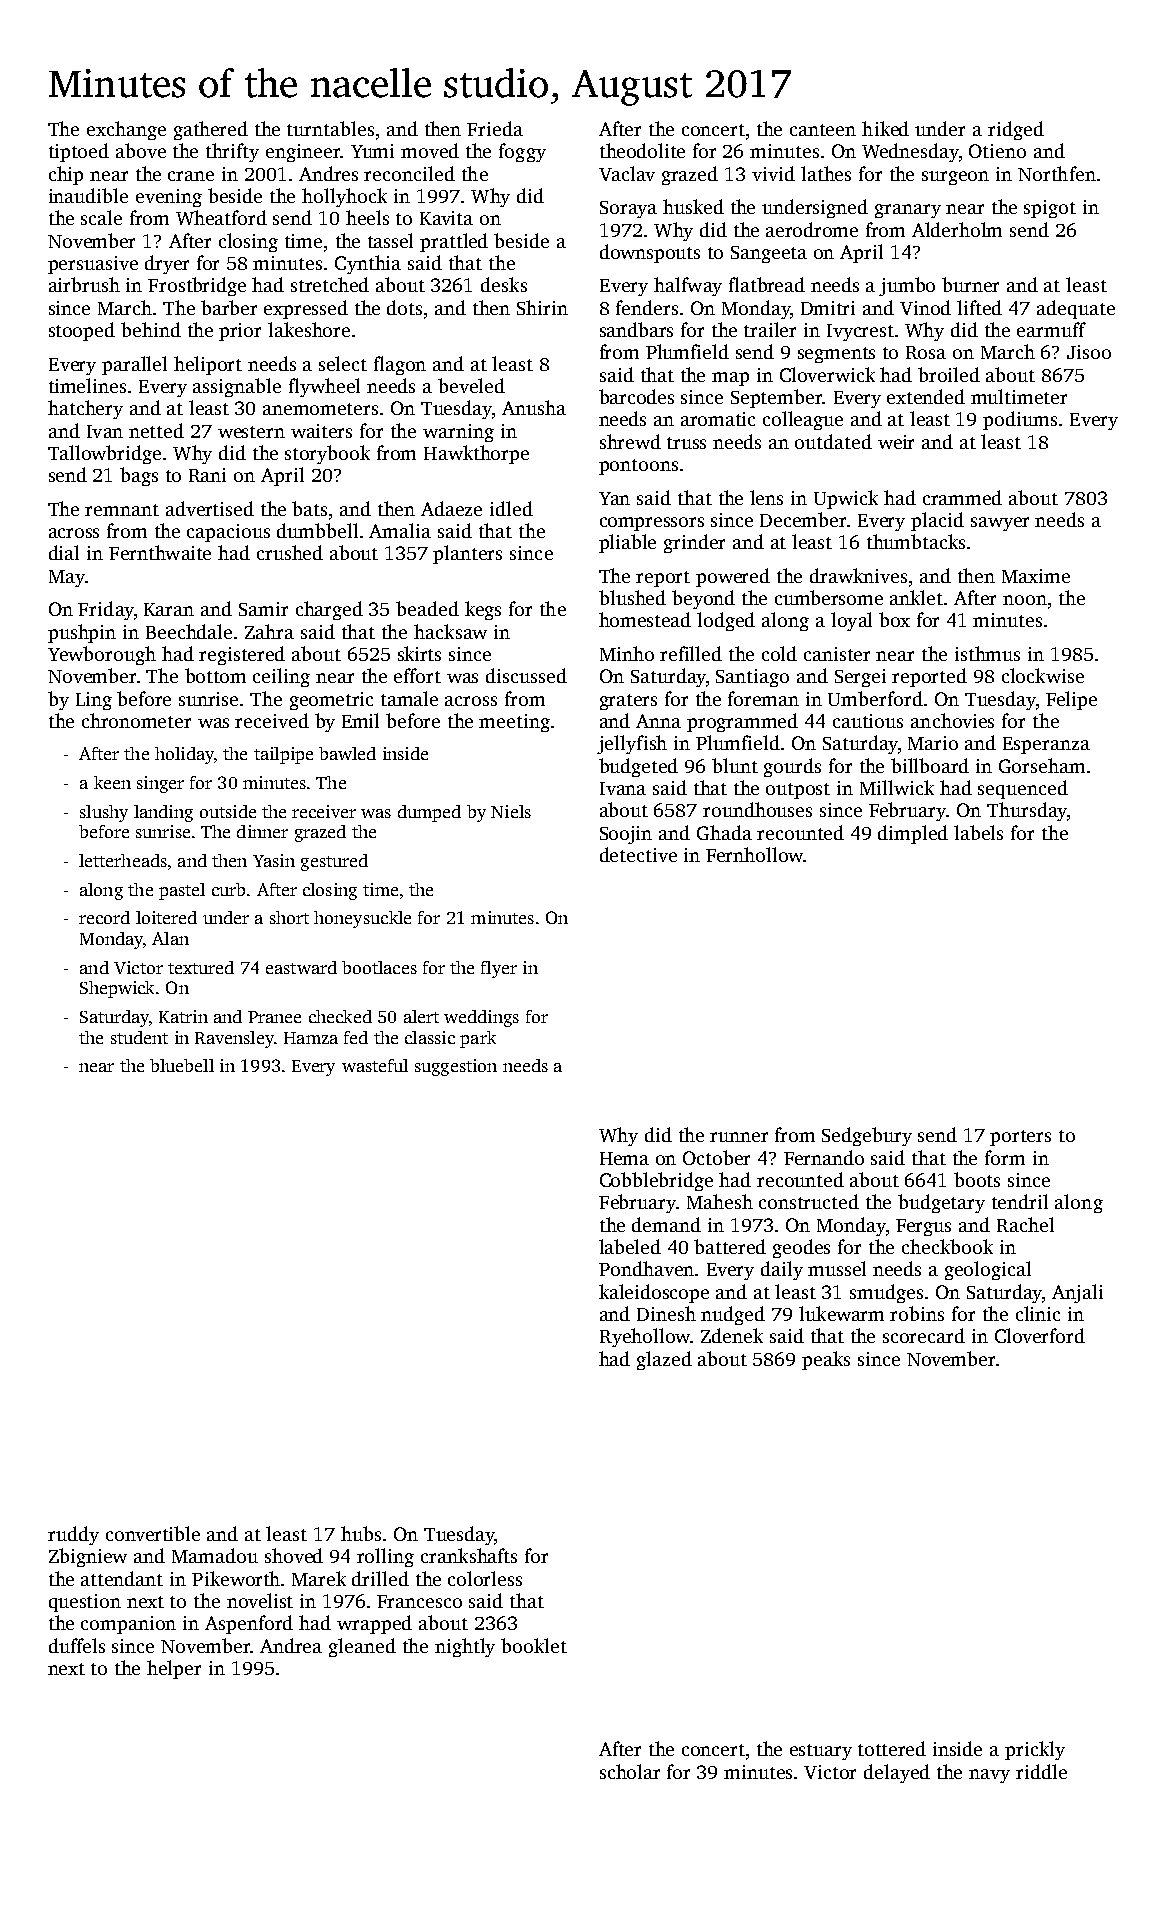 The width and height of the document is (1170, 1927). What do you see at coordinates (826, 1360) in the document?
I see `peaks` at bounding box center [826, 1360].
